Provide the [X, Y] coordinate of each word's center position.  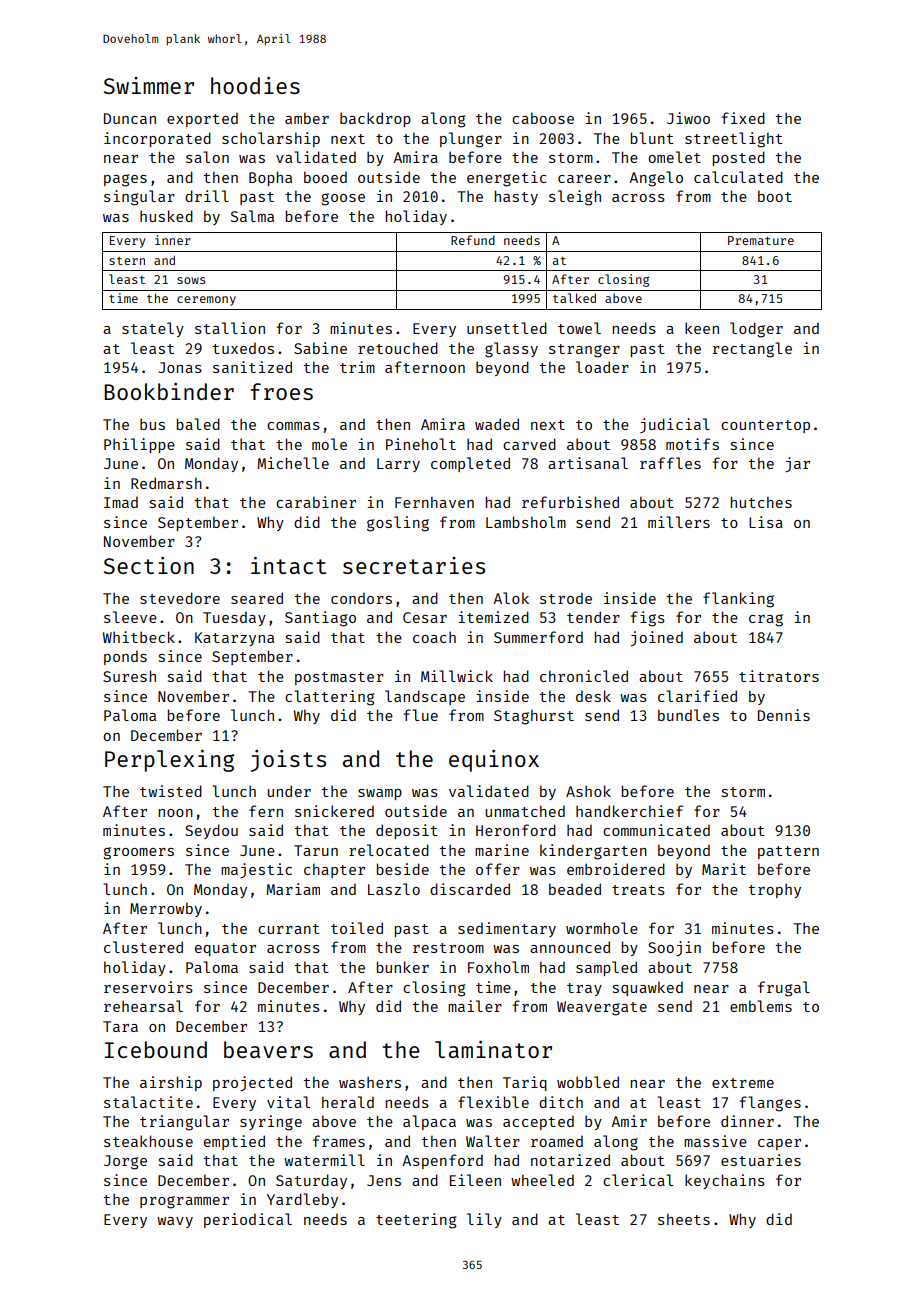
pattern [788, 852]
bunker [403, 967]
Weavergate [602, 1008]
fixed [743, 118]
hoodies [255, 85]
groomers [138, 853]
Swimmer [149, 85]
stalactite [148, 1102]
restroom [448, 948]
